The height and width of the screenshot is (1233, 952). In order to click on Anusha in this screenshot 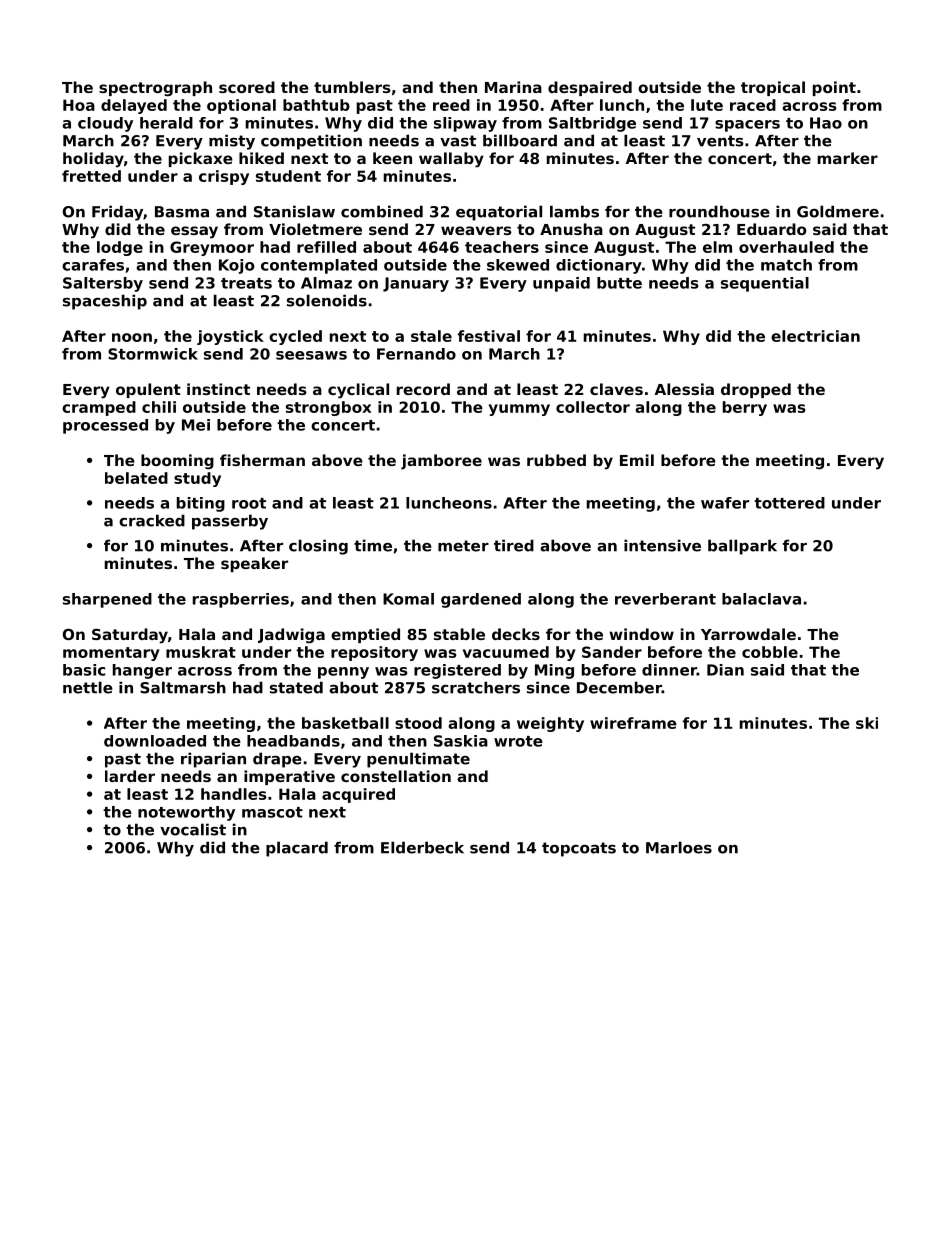, I will do `click(571, 229)`.
